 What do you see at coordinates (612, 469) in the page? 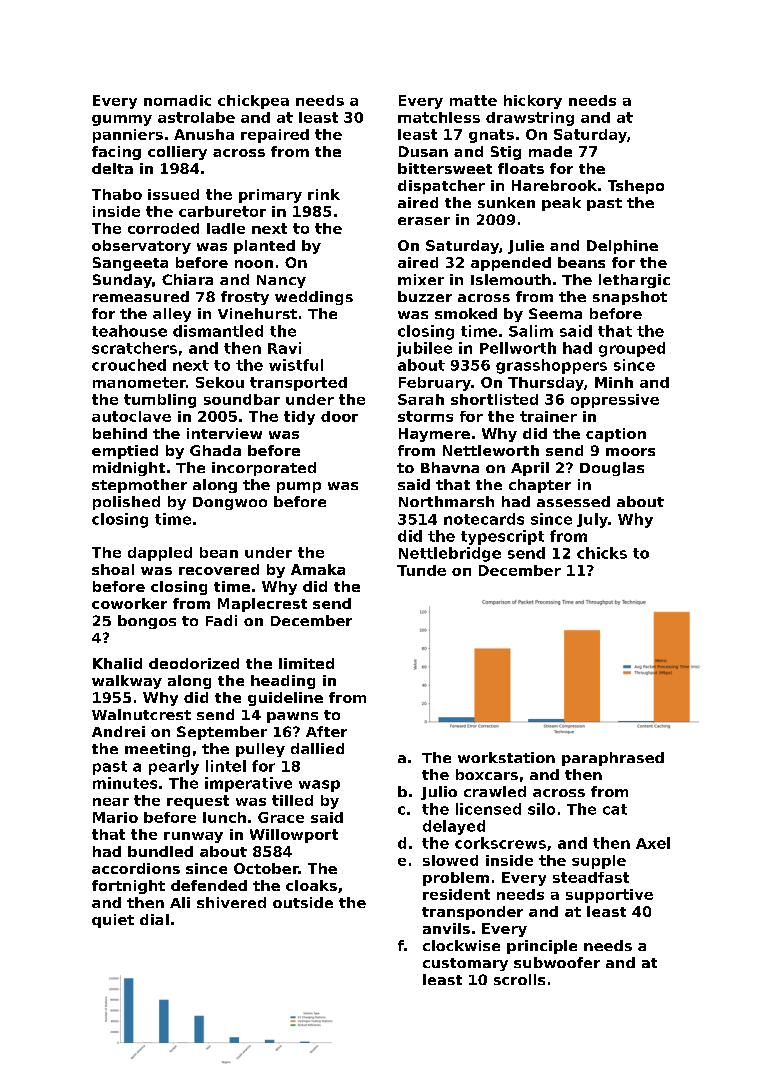
I see `Douglas` at bounding box center [612, 469].
